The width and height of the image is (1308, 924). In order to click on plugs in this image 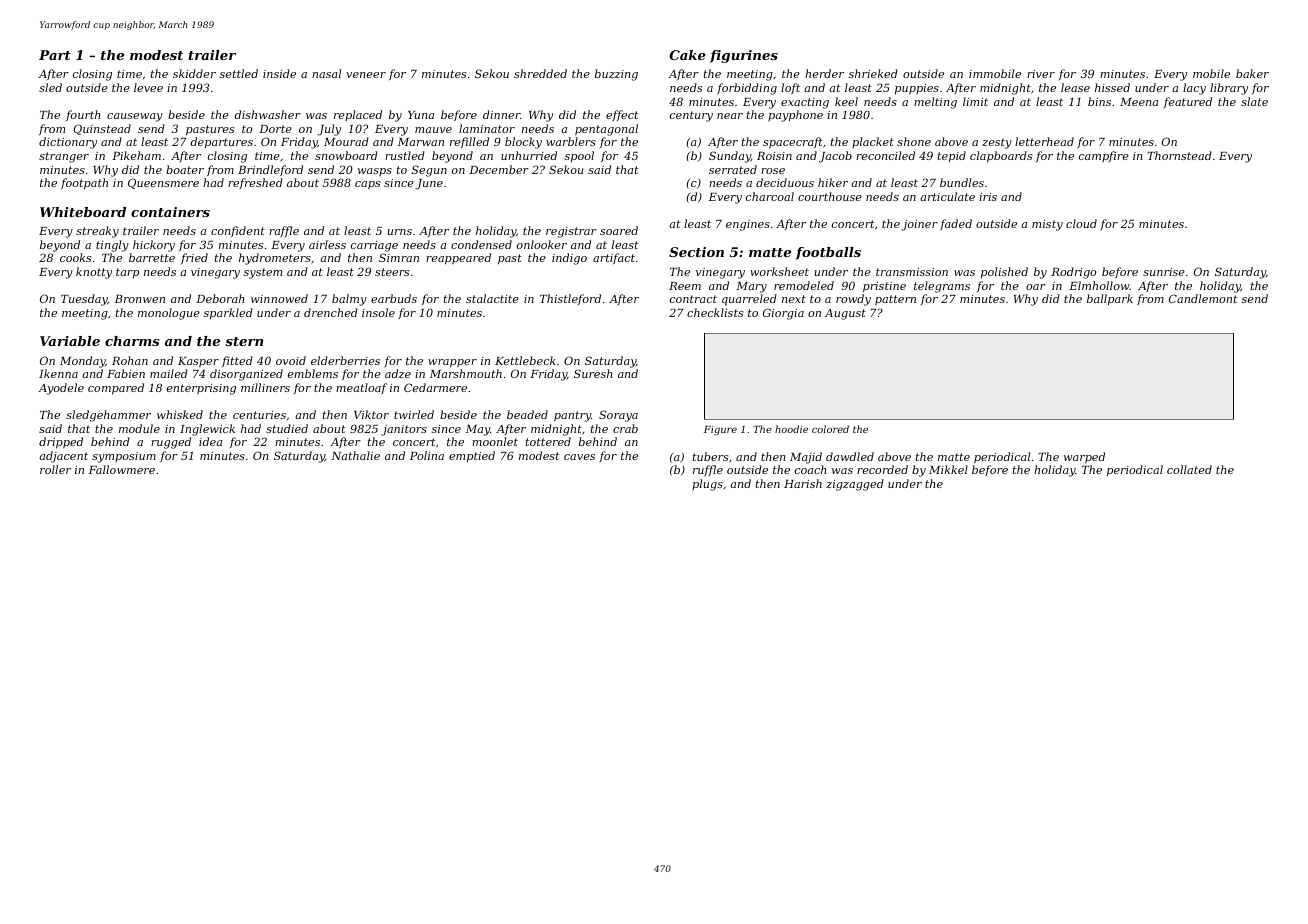, I will do `click(707, 485)`.
